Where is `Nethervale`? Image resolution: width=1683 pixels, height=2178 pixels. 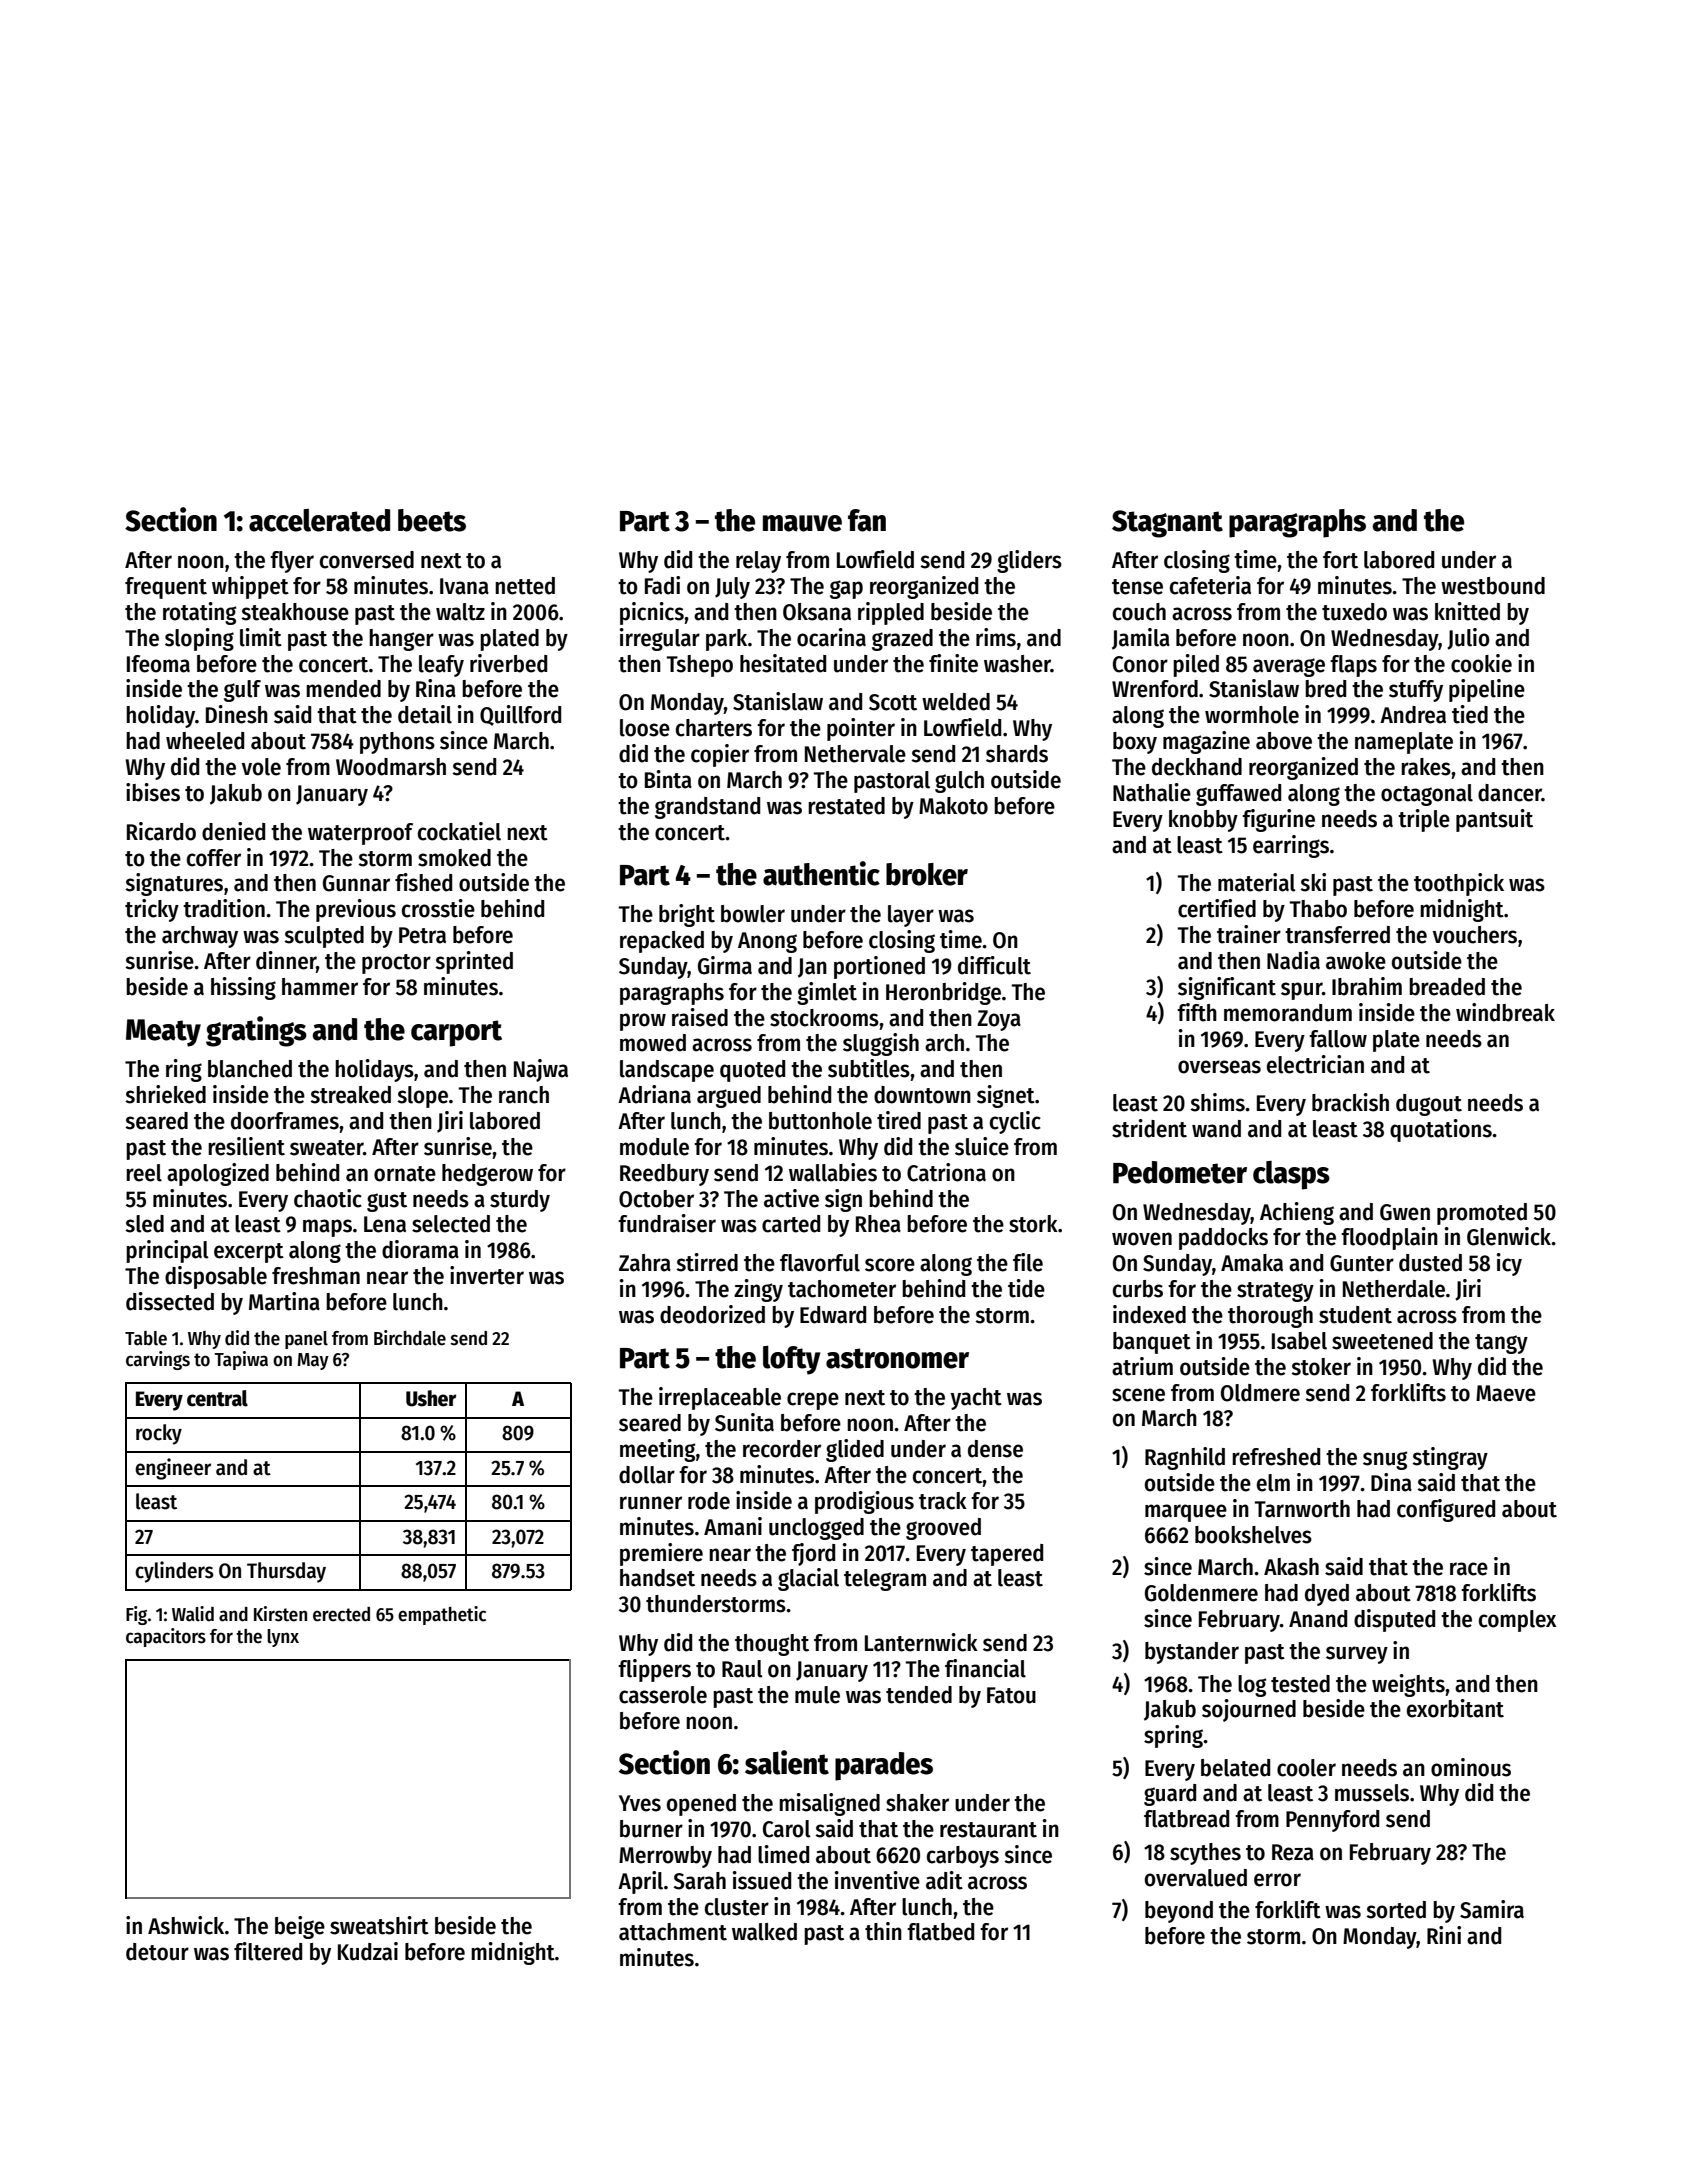 Nethervale is located at coordinates (855, 754).
